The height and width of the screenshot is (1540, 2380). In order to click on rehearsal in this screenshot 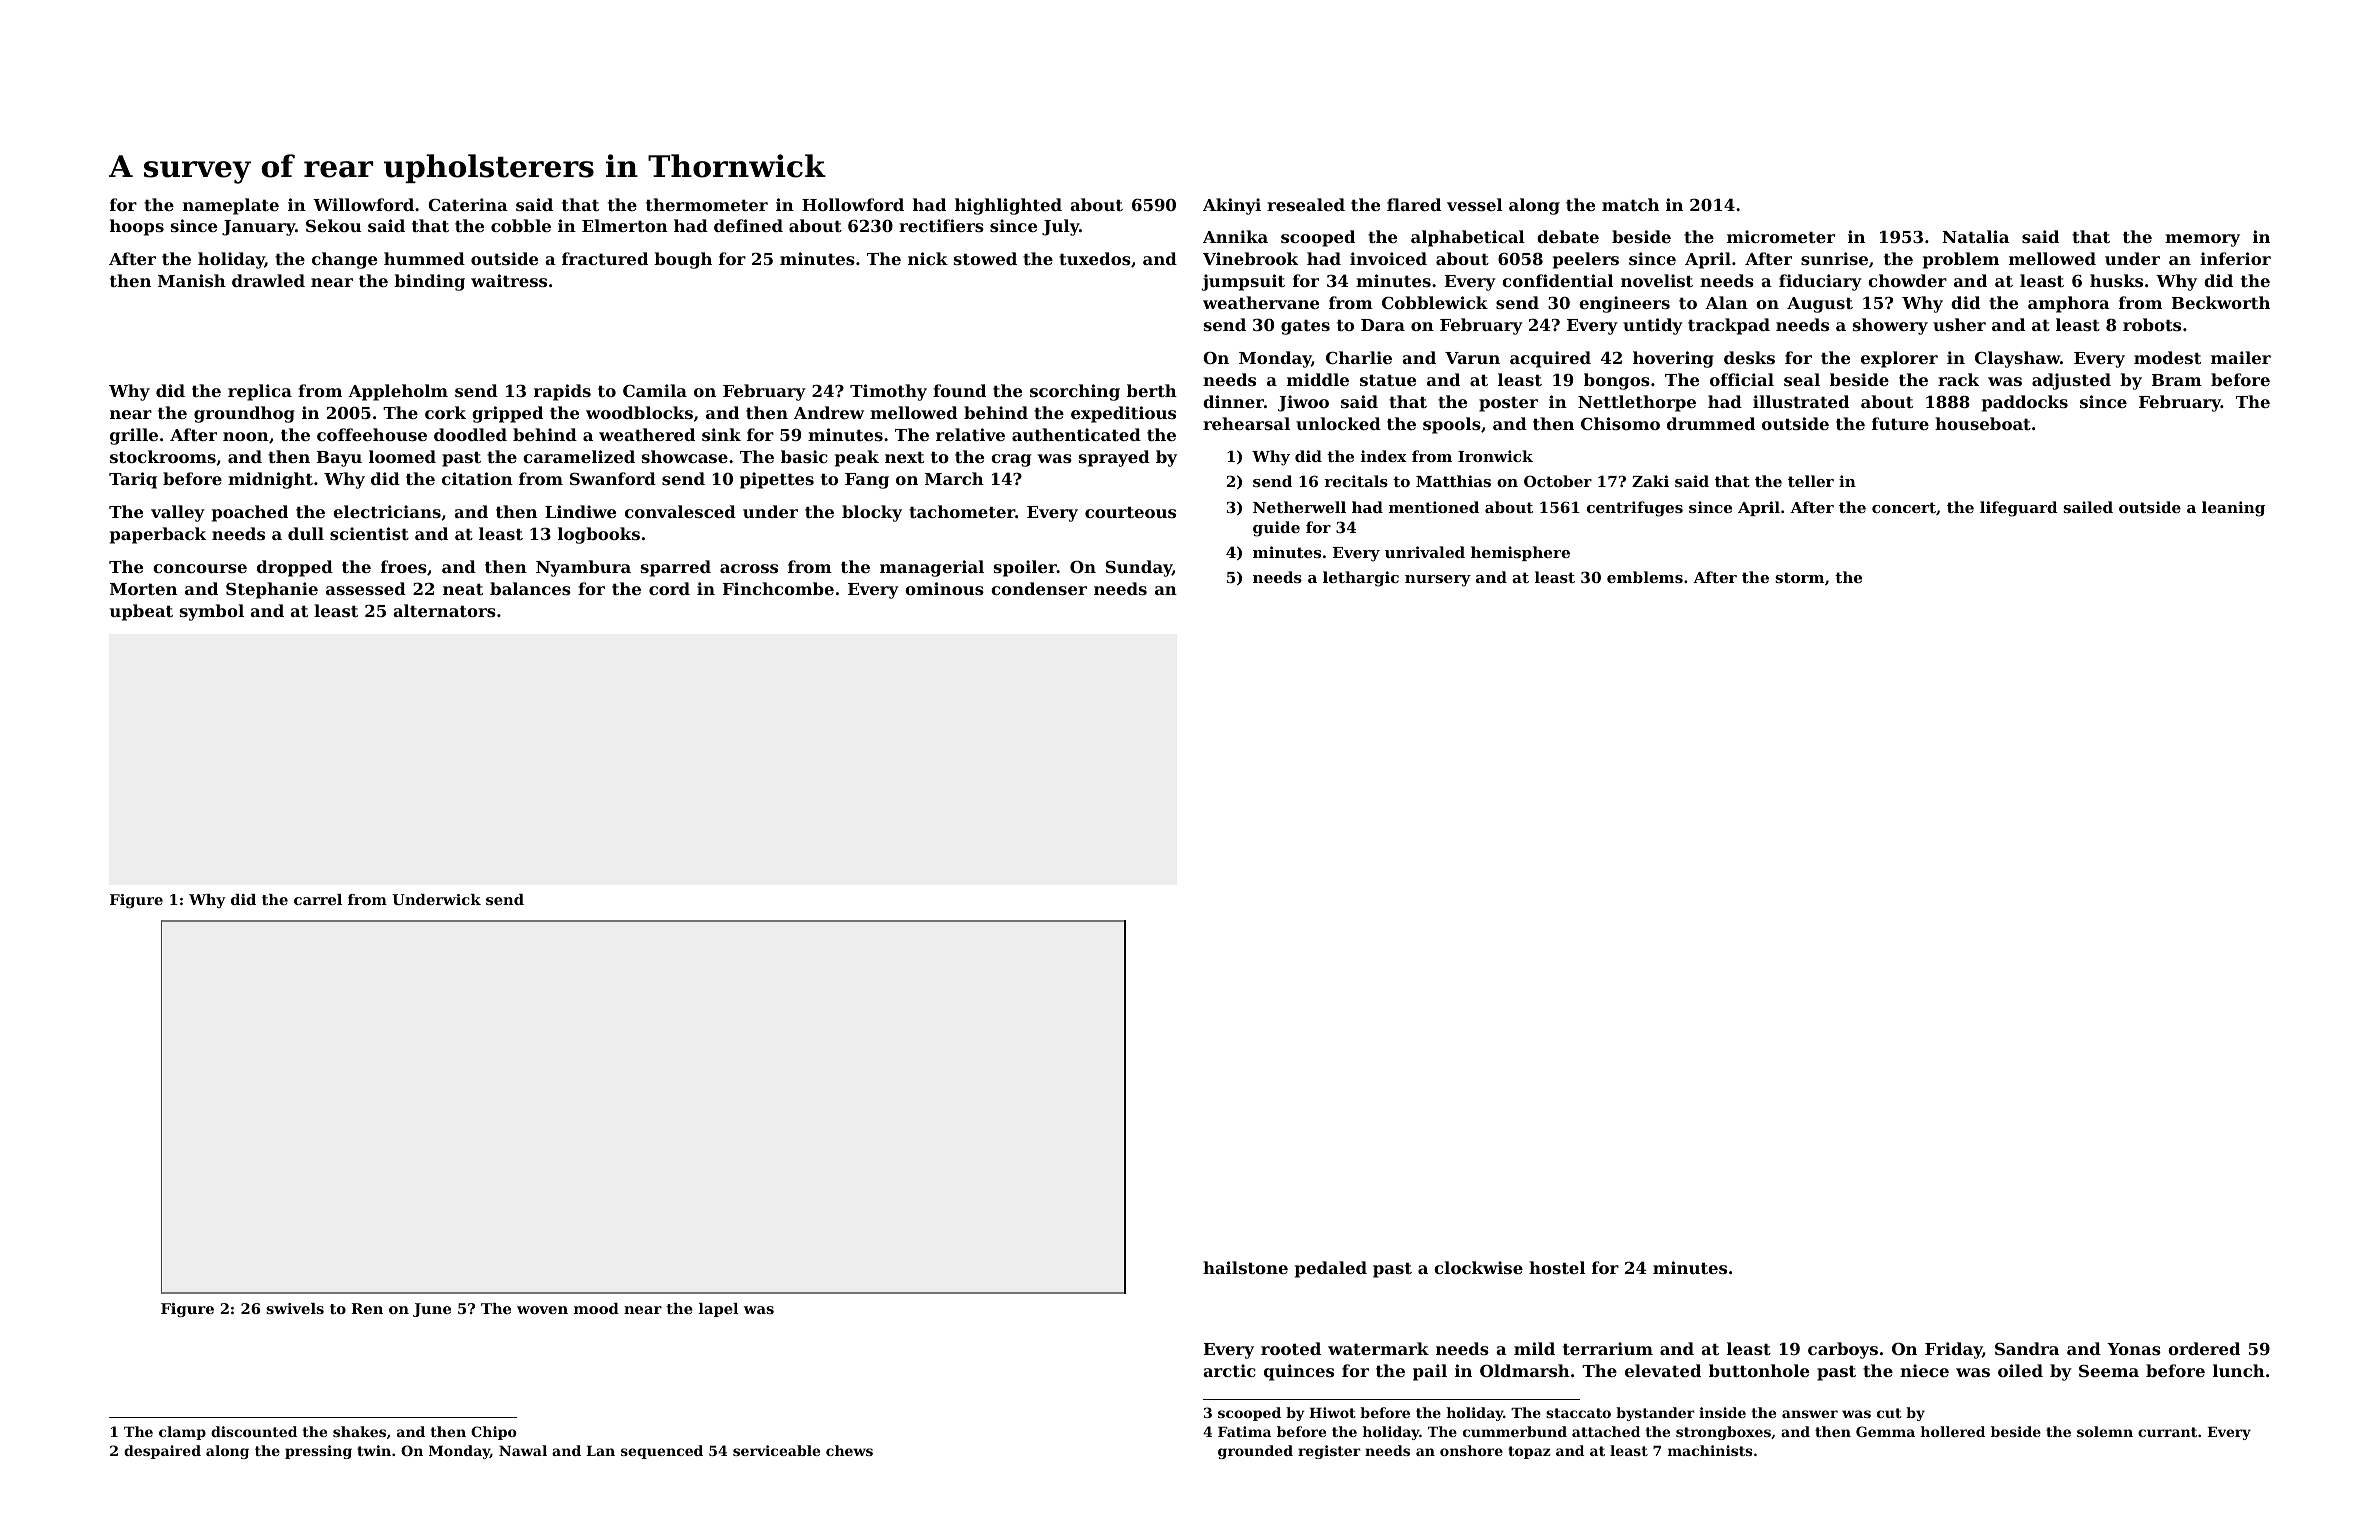, I will do `click(1246, 423)`.
